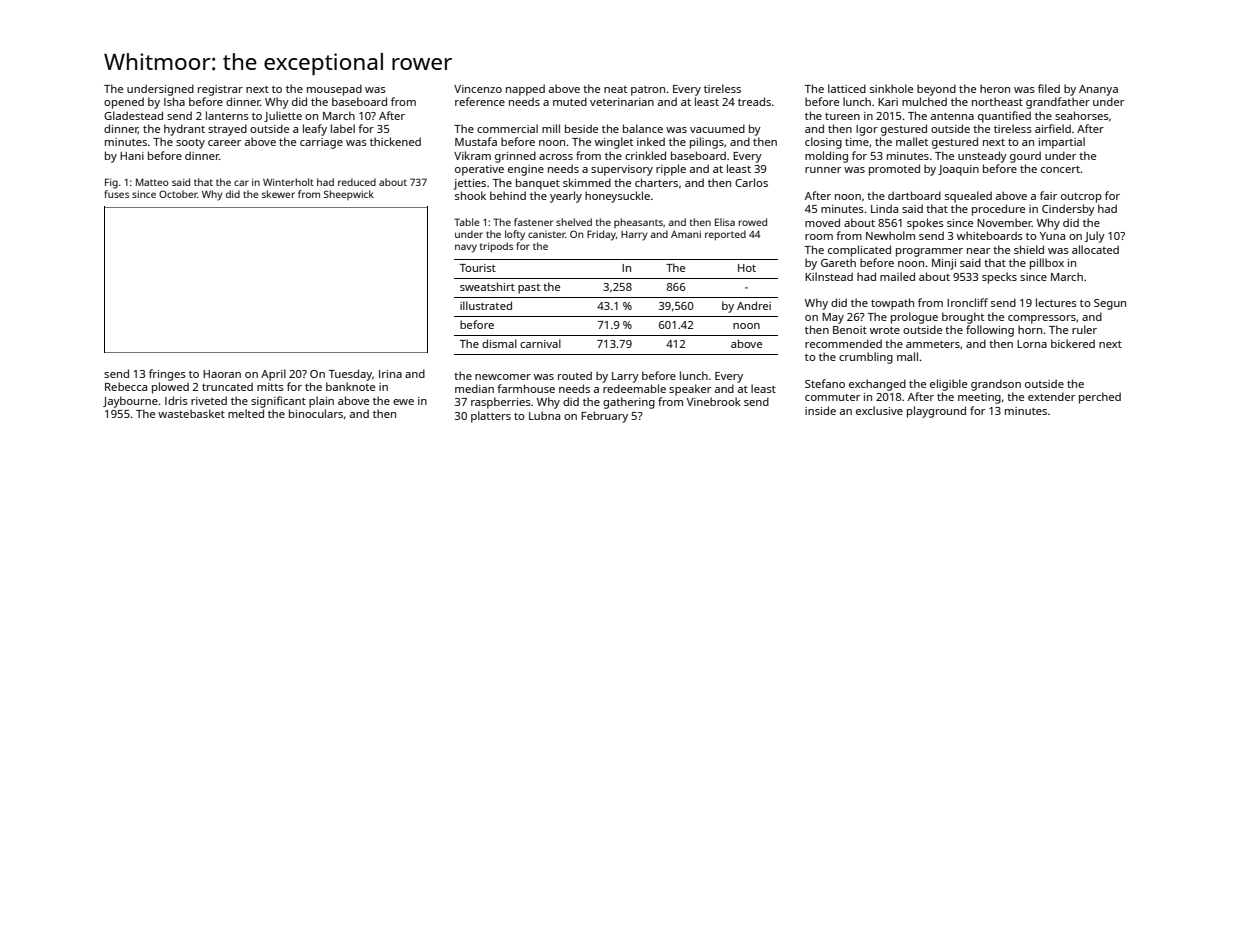  What do you see at coordinates (220, 90) in the image?
I see `registrar` at bounding box center [220, 90].
